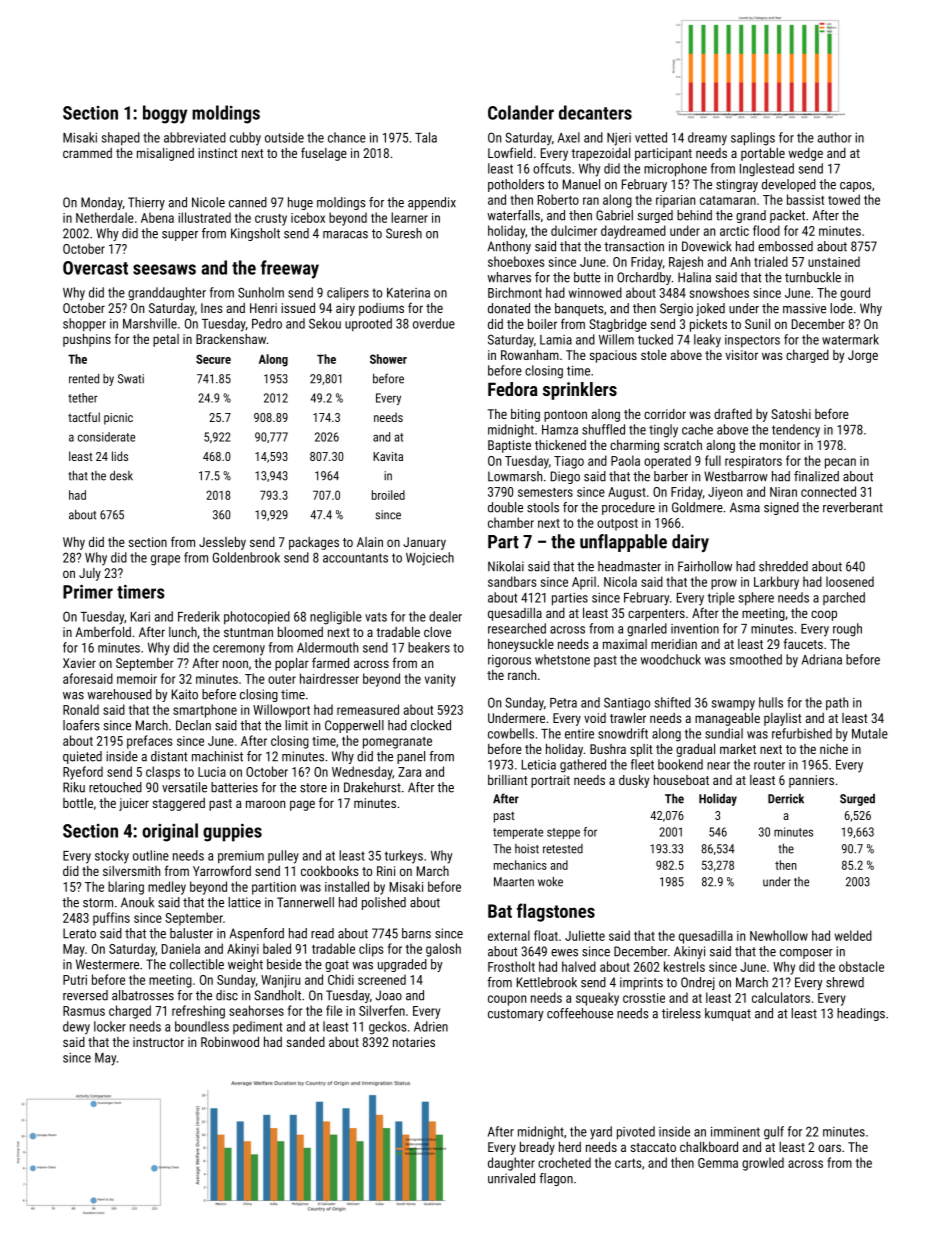  I want to click on maracas, so click(345, 235).
